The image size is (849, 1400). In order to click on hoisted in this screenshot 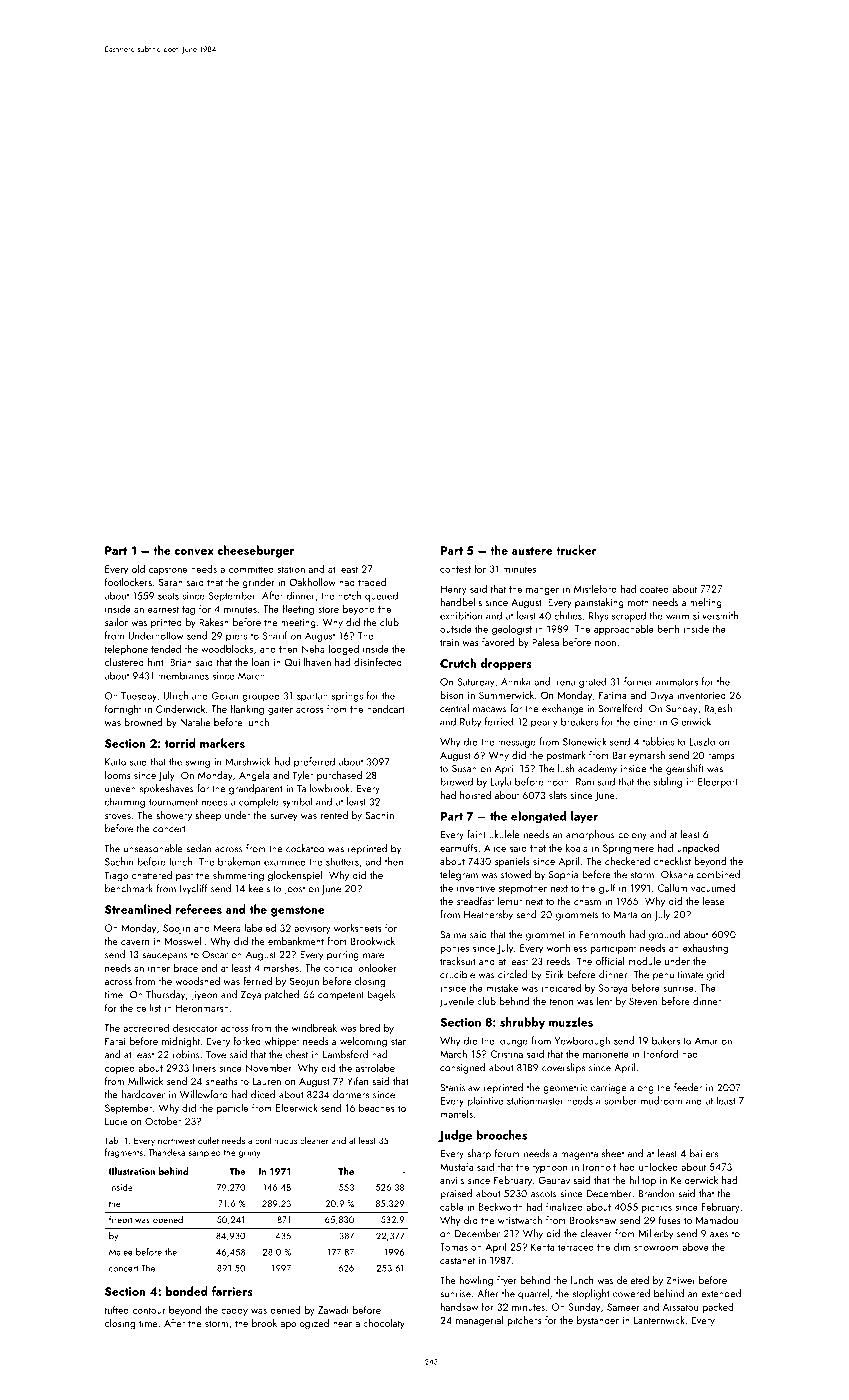, I will do `click(475, 795)`.
